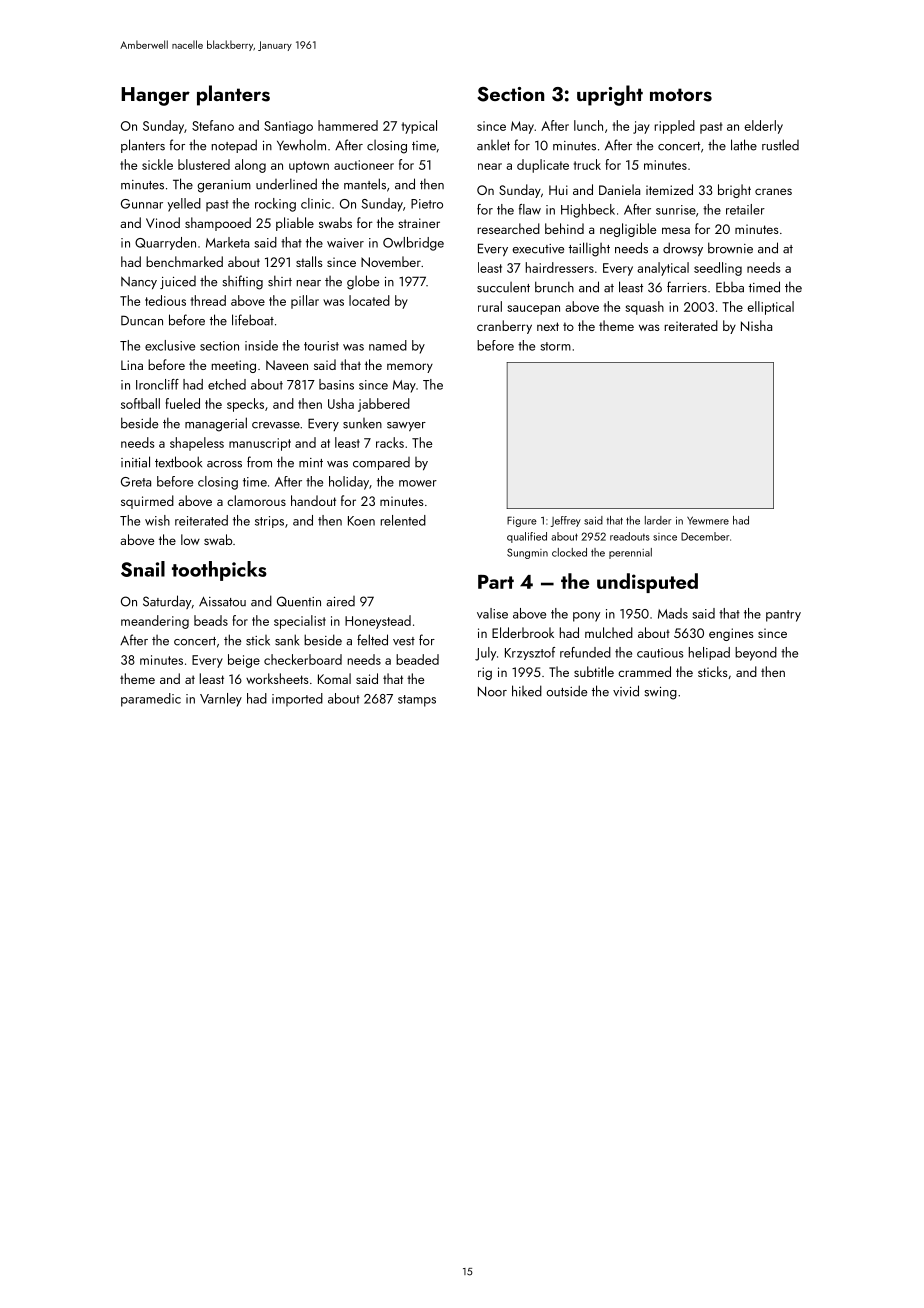 This screenshot has height=1308, width=924. I want to click on rippled, so click(675, 127).
